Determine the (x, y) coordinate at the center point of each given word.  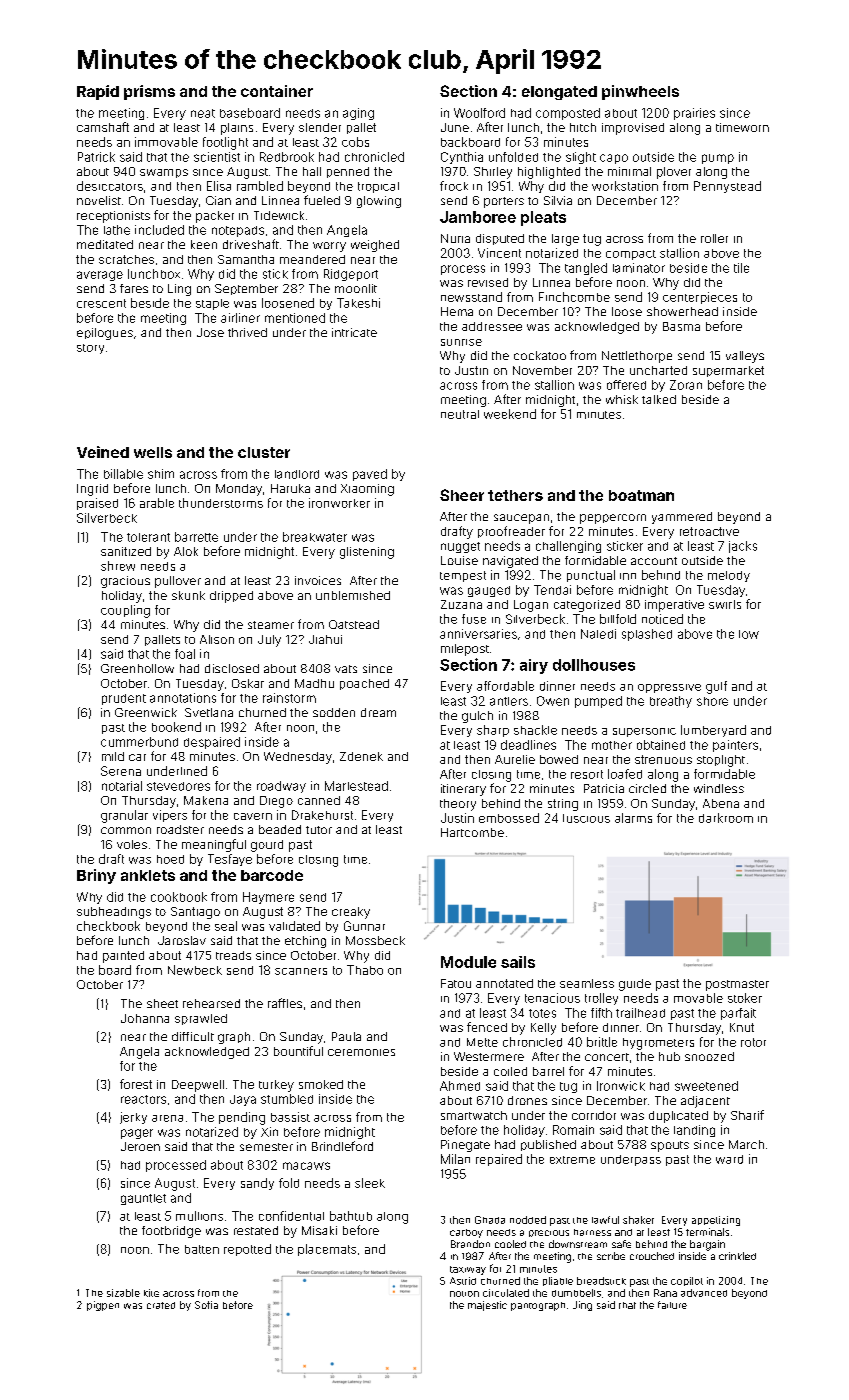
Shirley (493, 173)
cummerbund (139, 742)
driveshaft (251, 244)
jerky (133, 1118)
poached (364, 684)
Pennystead (727, 187)
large (565, 240)
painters (735, 746)
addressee (492, 326)
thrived (247, 332)
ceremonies (361, 1052)
